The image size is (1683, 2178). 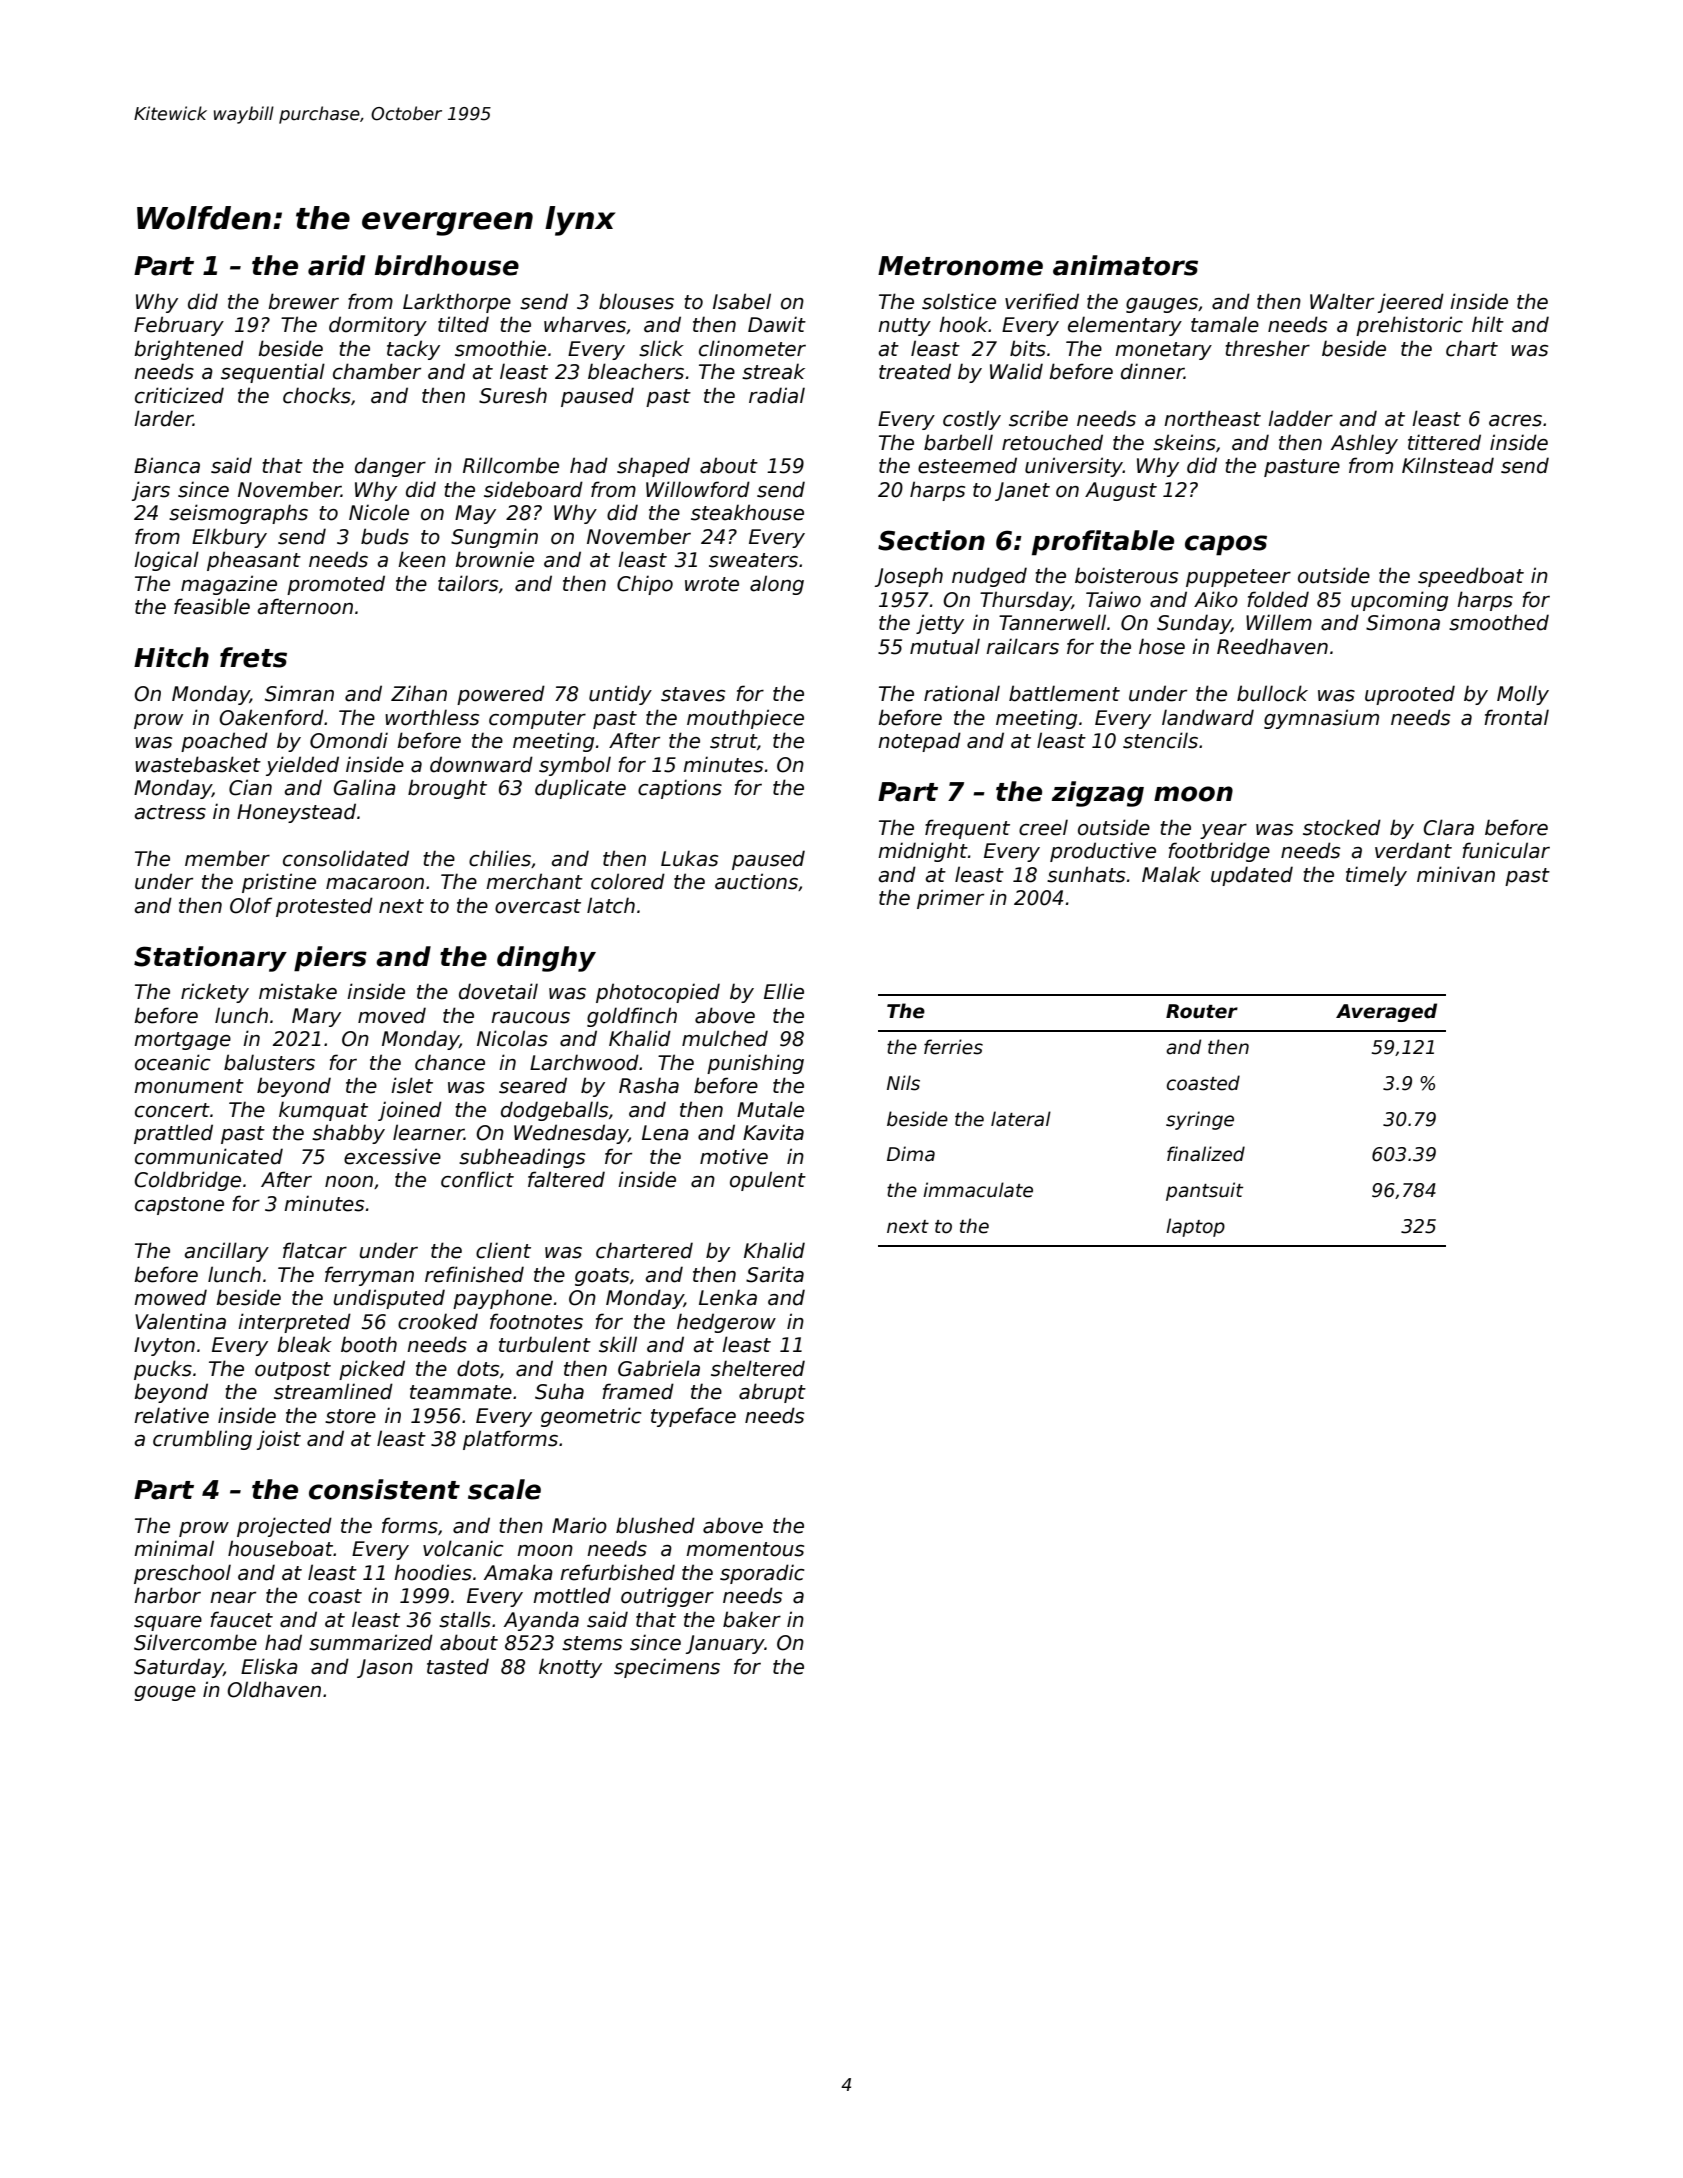 I want to click on shabby, so click(x=348, y=1134).
